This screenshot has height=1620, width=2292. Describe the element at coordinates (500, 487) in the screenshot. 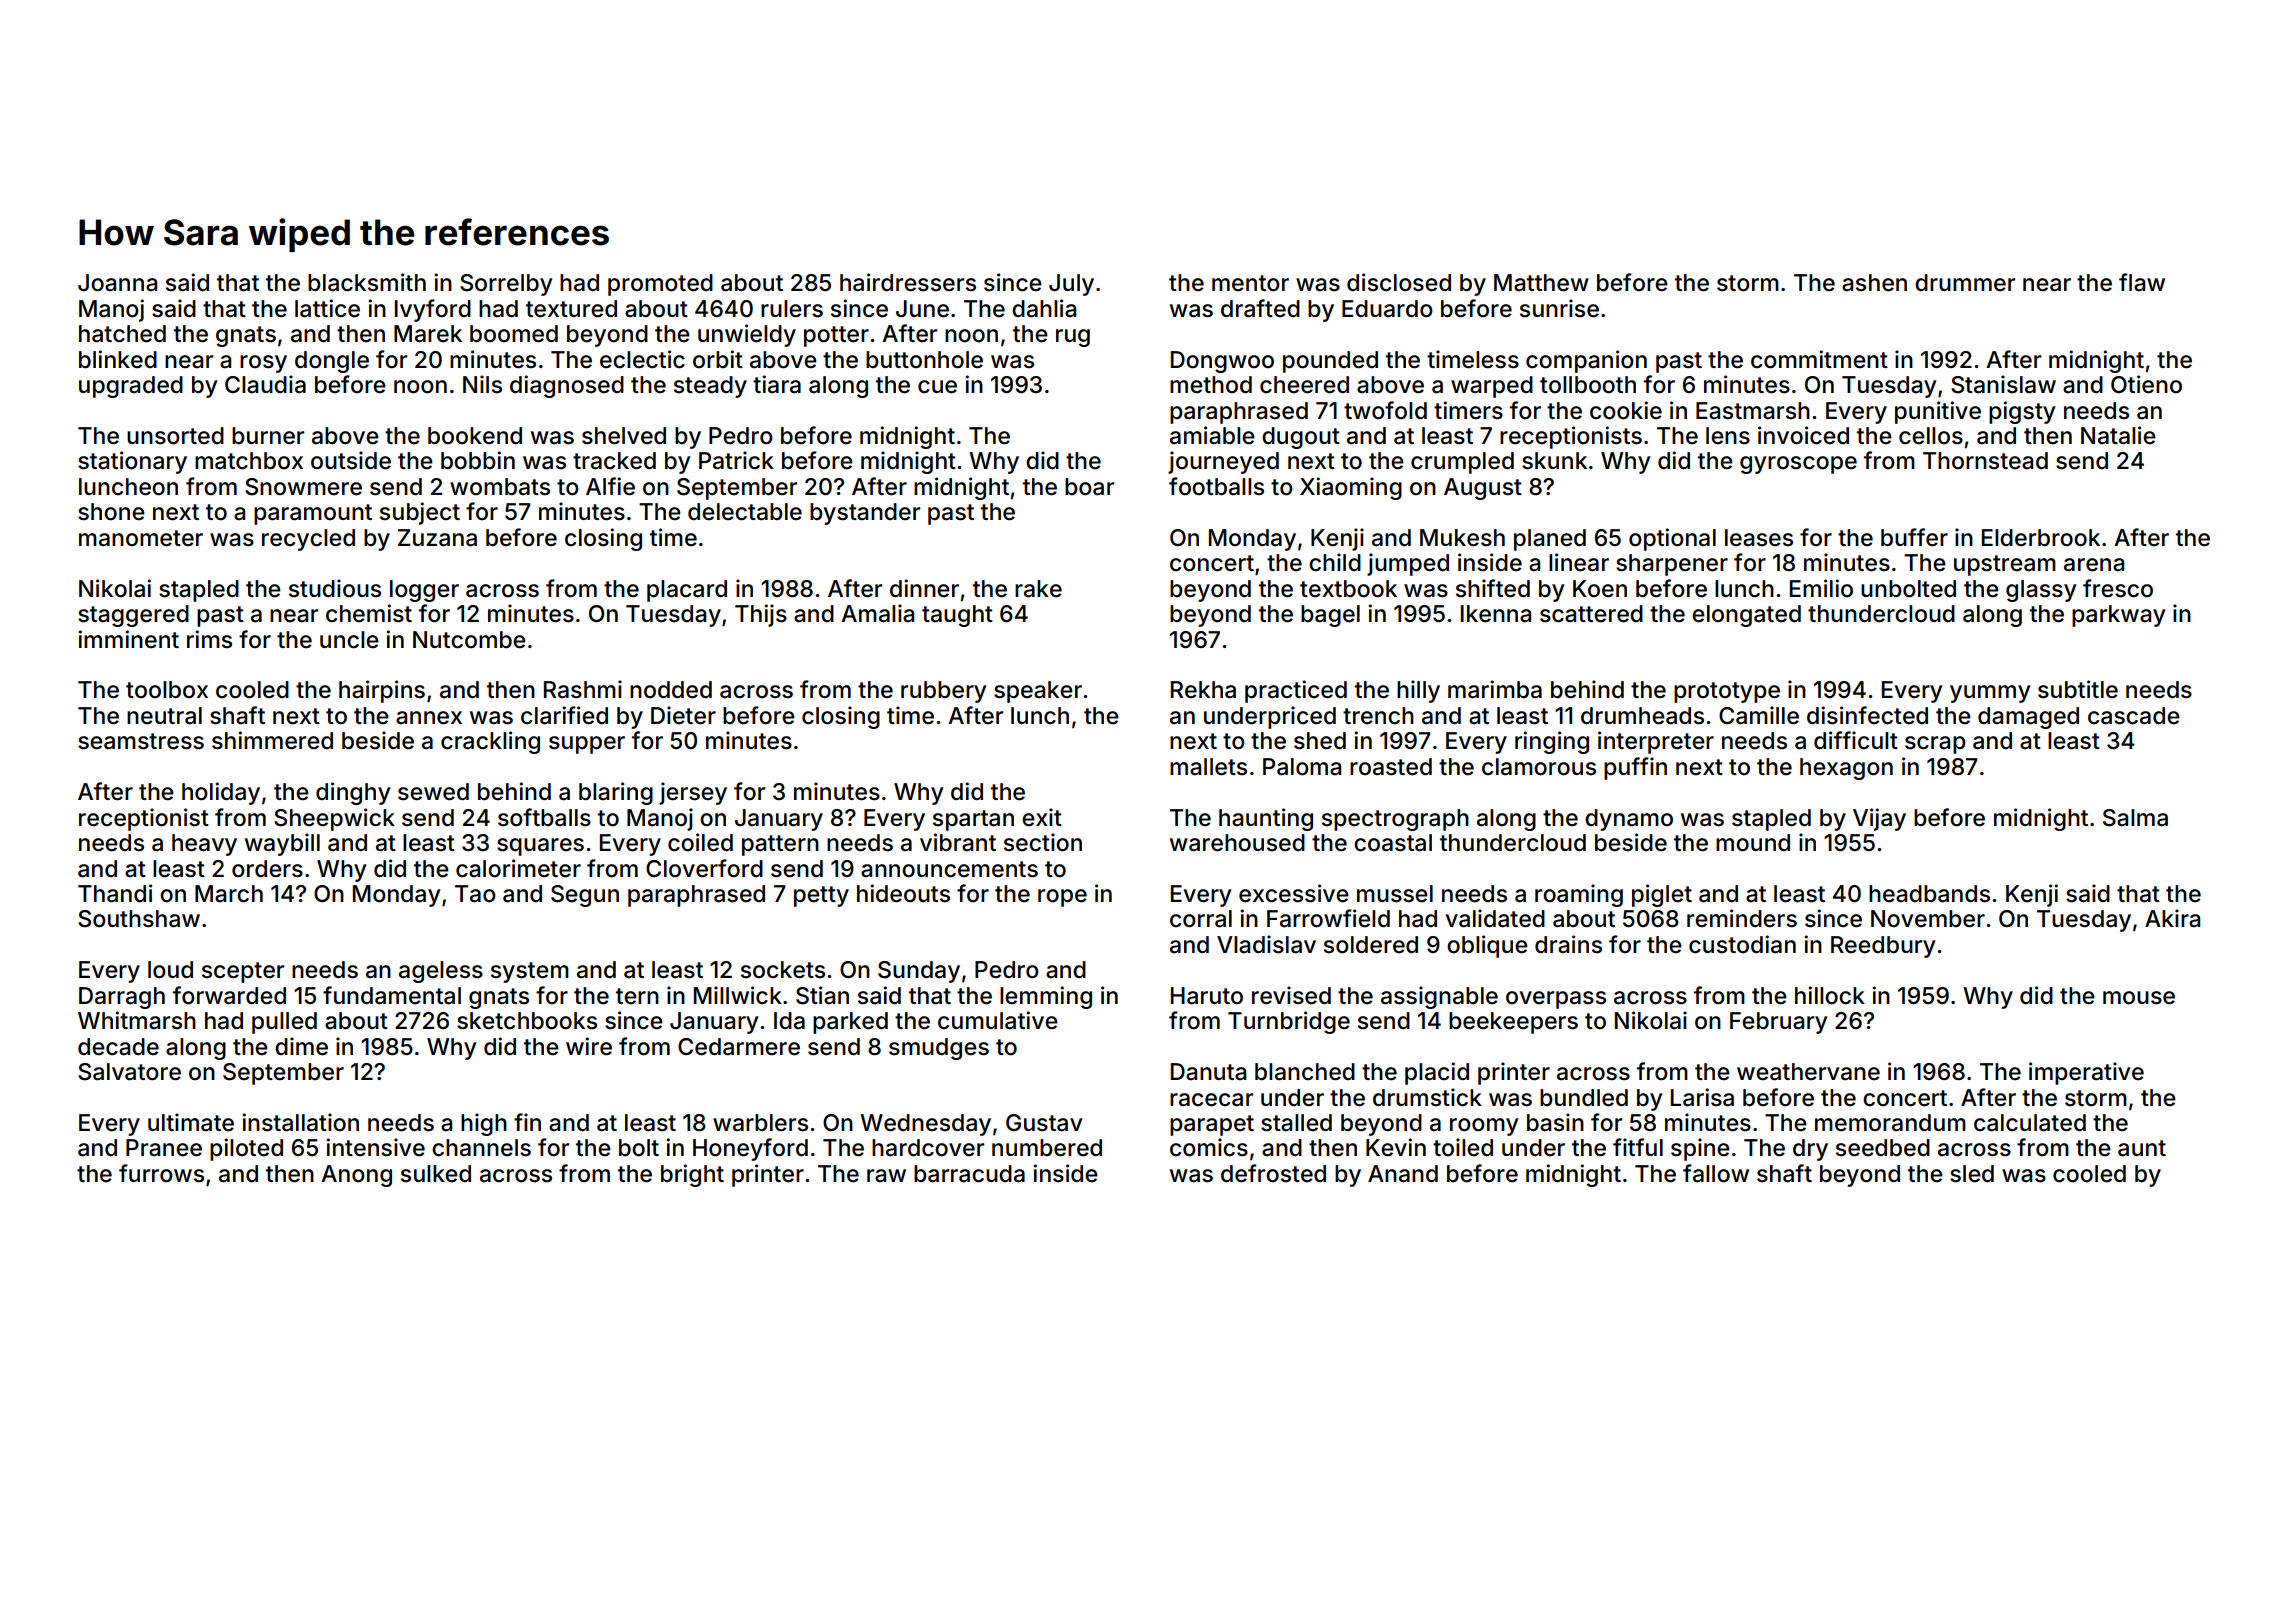

I see `wombats` at that location.
